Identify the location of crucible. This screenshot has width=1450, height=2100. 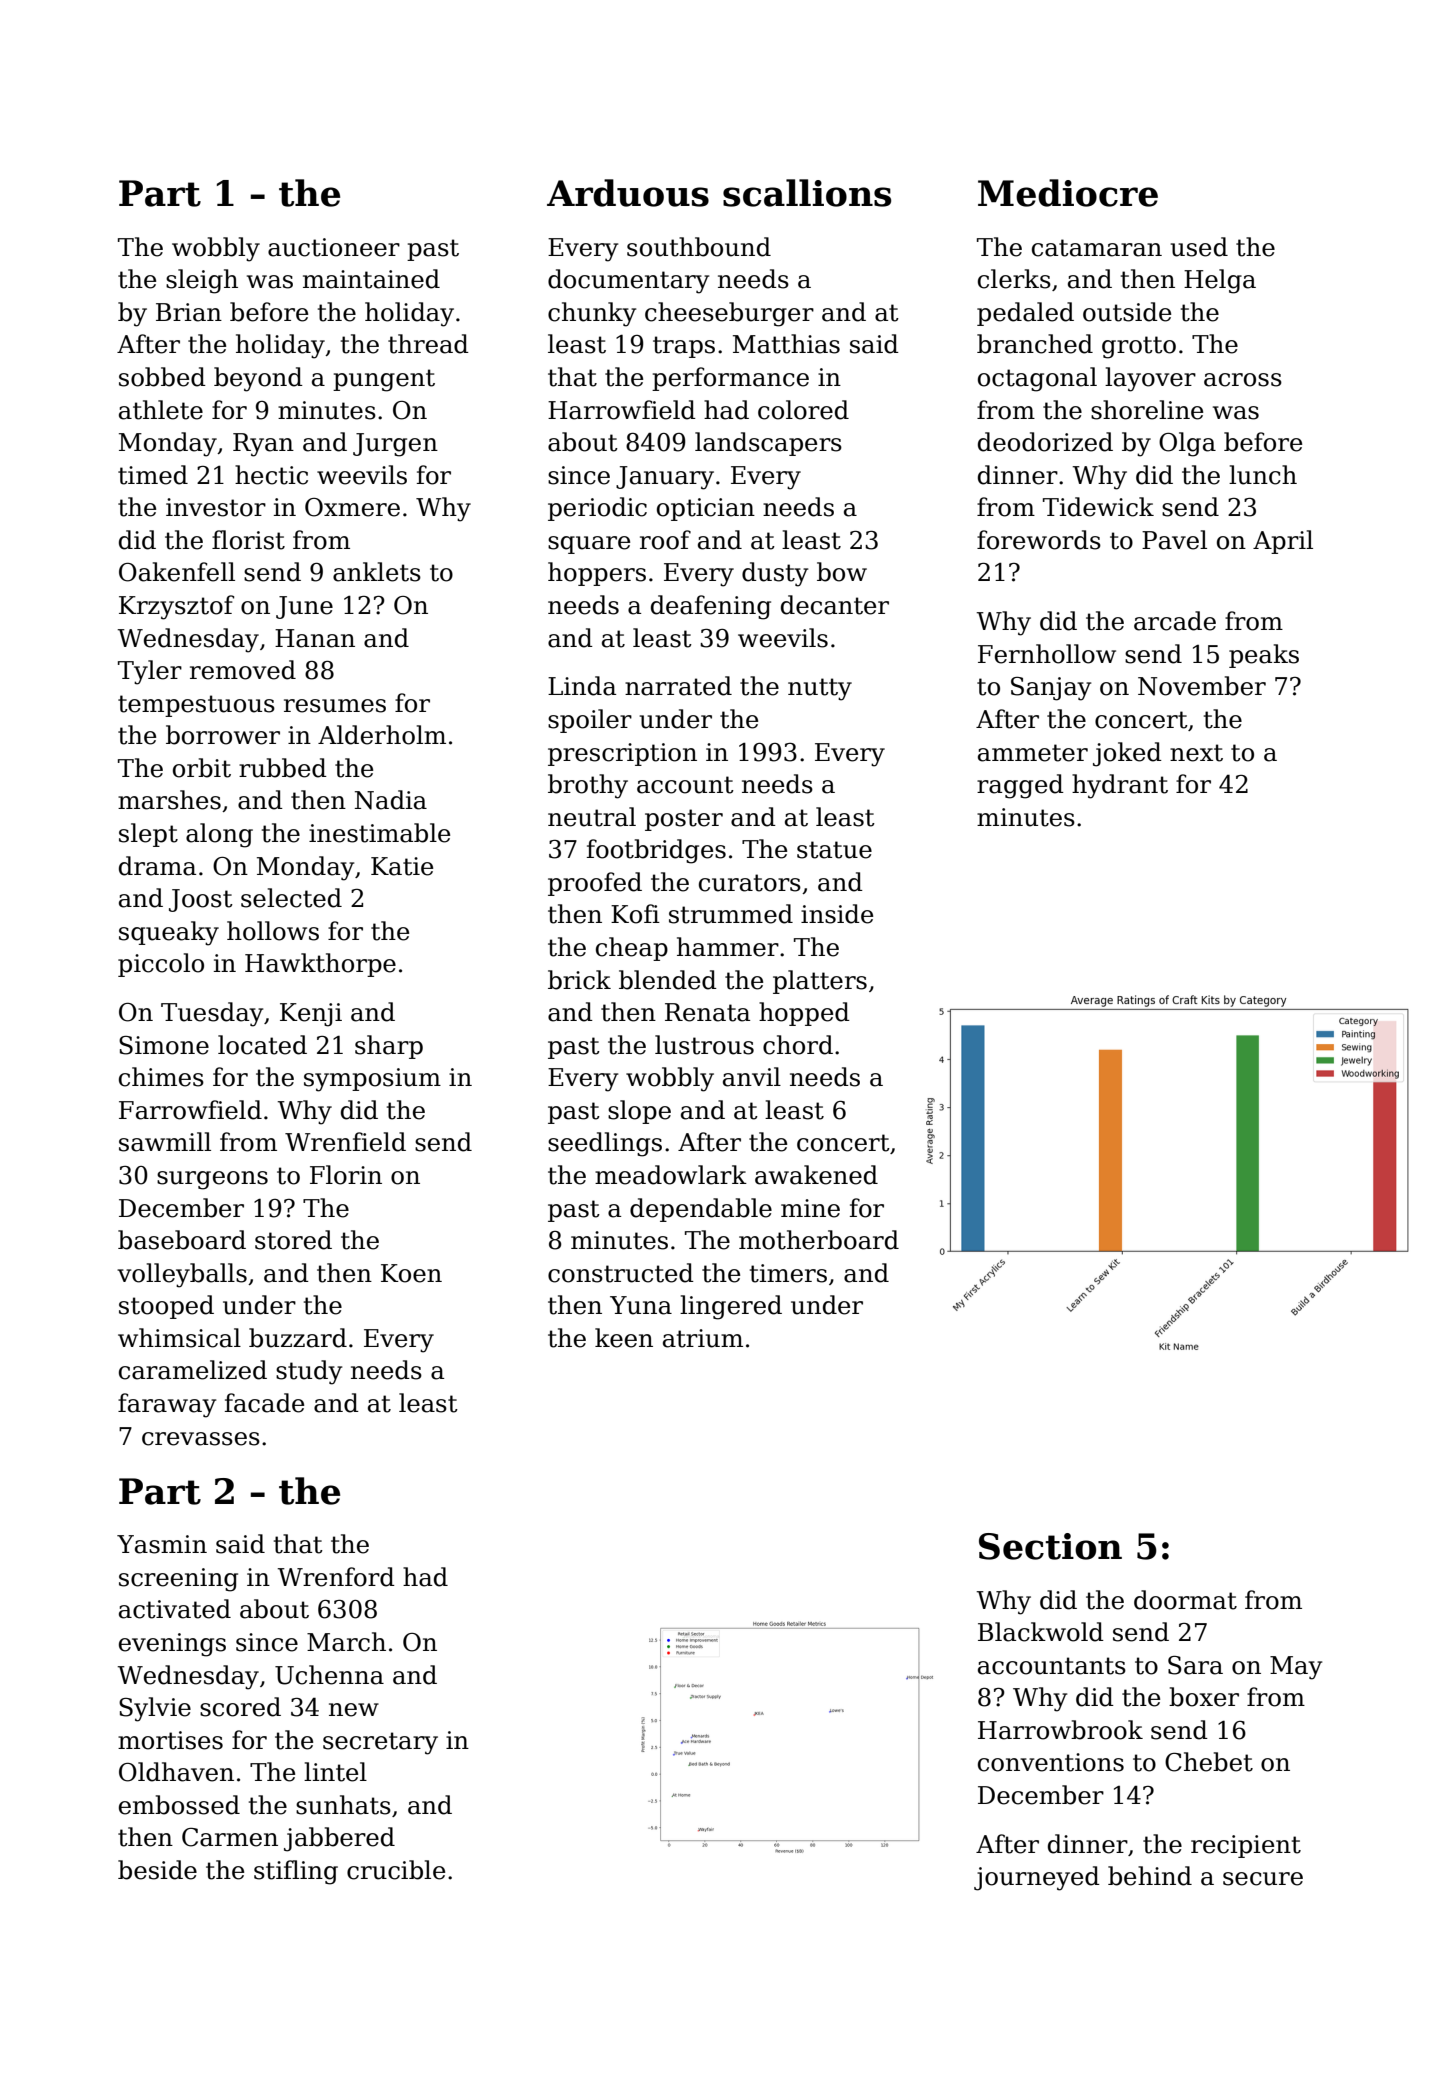
(396, 1870).
